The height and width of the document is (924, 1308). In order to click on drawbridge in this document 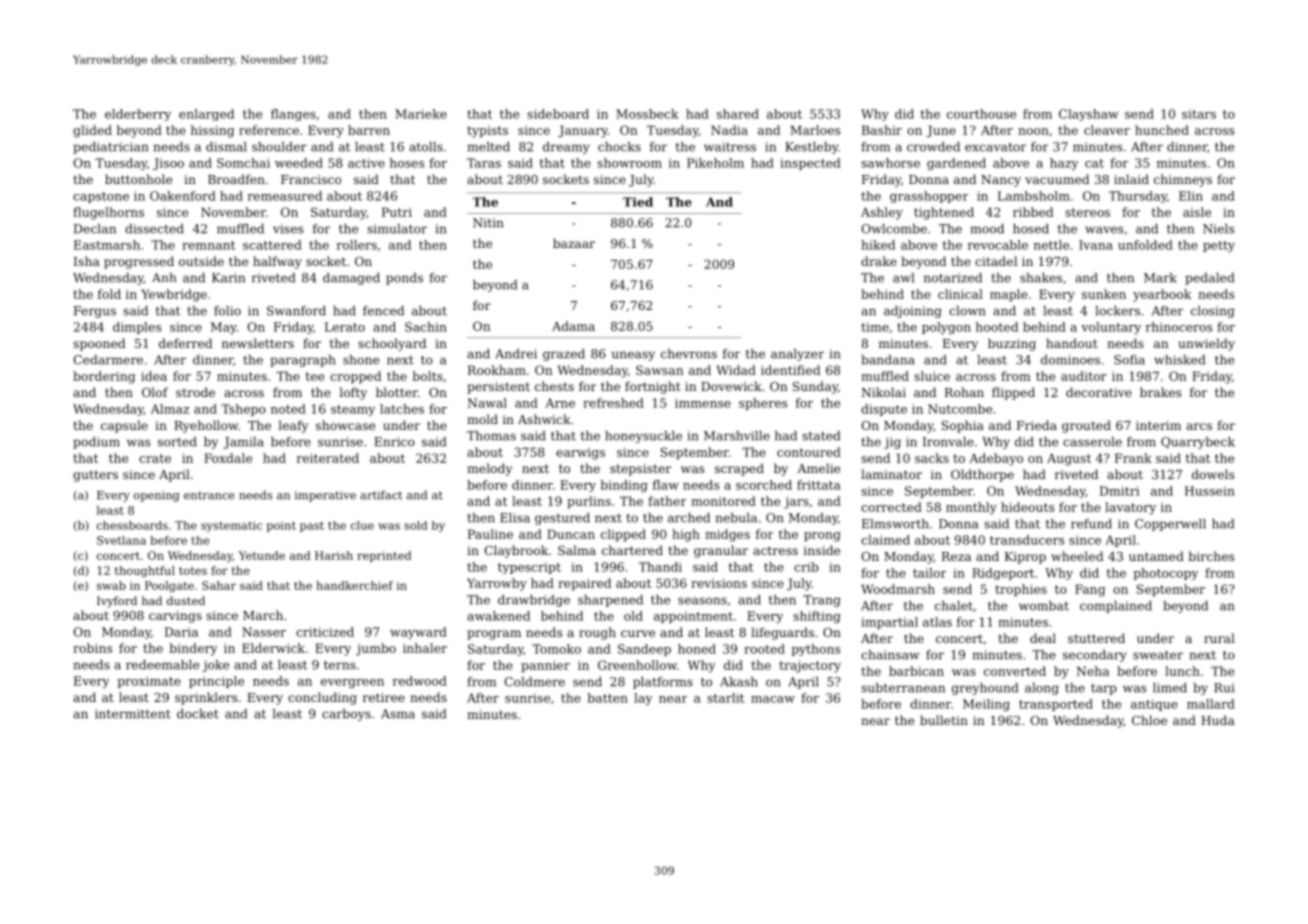, I will do `click(534, 601)`.
